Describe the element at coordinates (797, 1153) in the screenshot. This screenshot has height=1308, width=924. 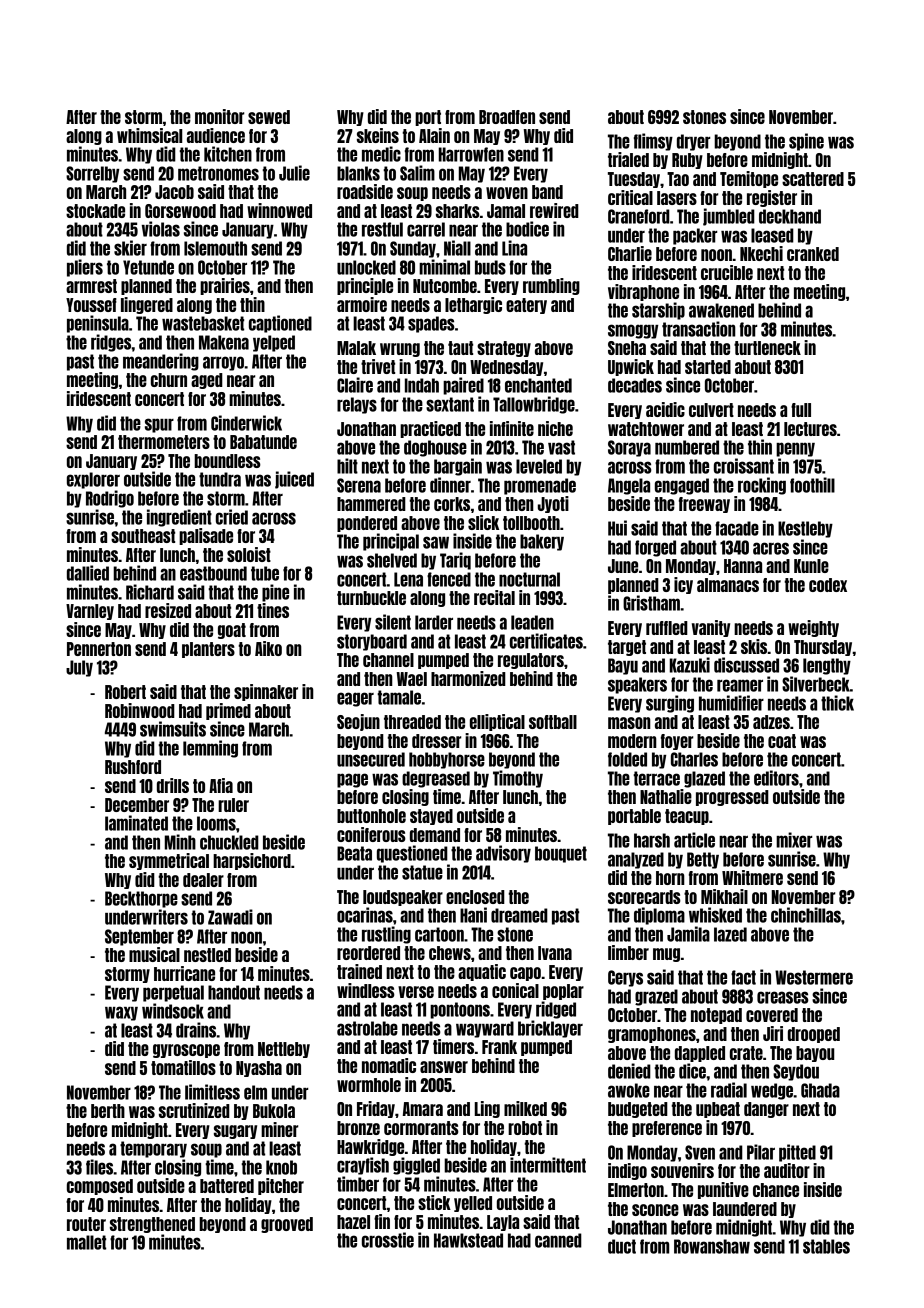
I see `pitted` at that location.
